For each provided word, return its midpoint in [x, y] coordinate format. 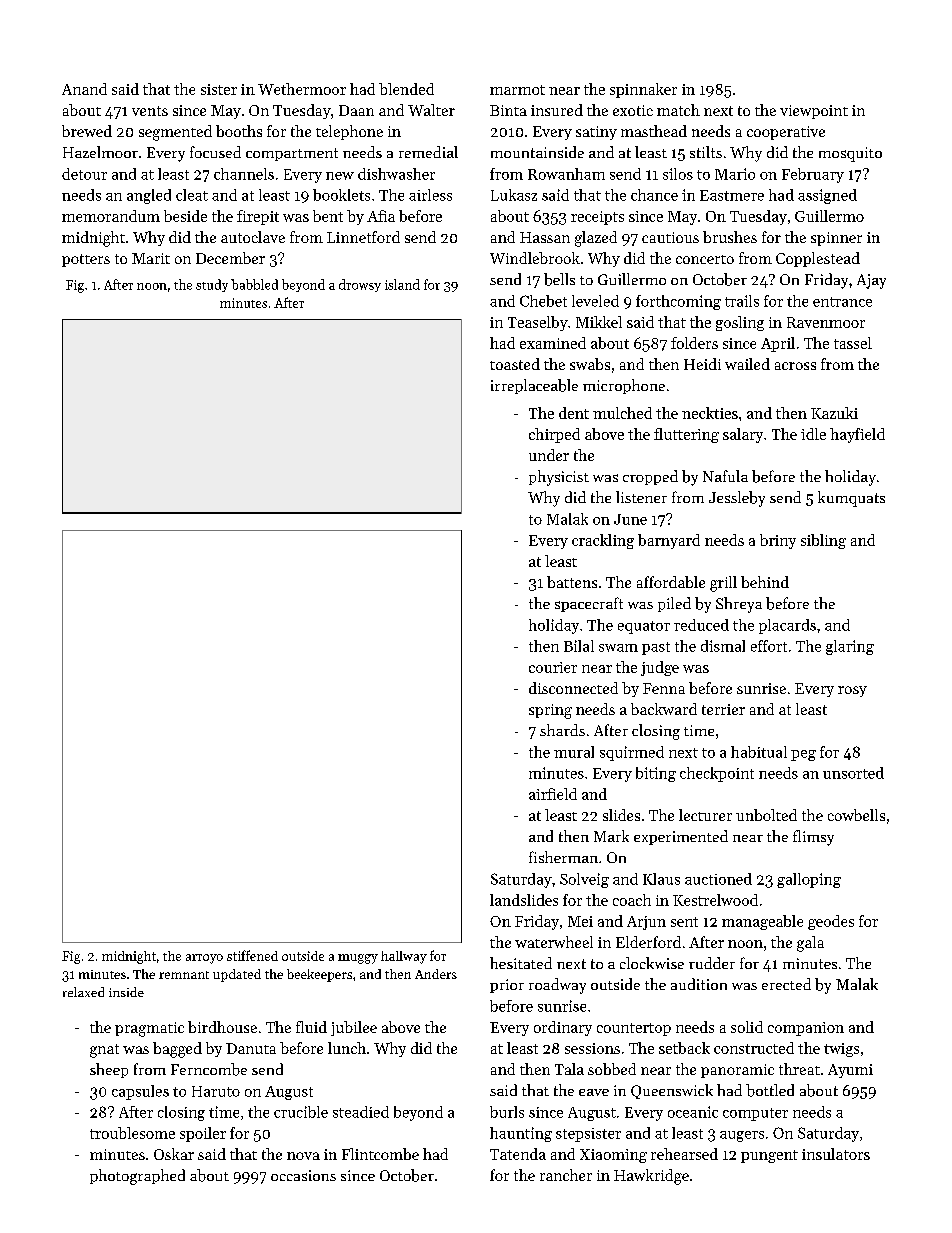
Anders [436, 974]
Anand [84, 89]
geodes [831, 922]
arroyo [204, 959]
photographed [137, 1177]
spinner [836, 239]
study [212, 285]
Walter [431, 110]
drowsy [360, 285]
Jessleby [737, 499]
